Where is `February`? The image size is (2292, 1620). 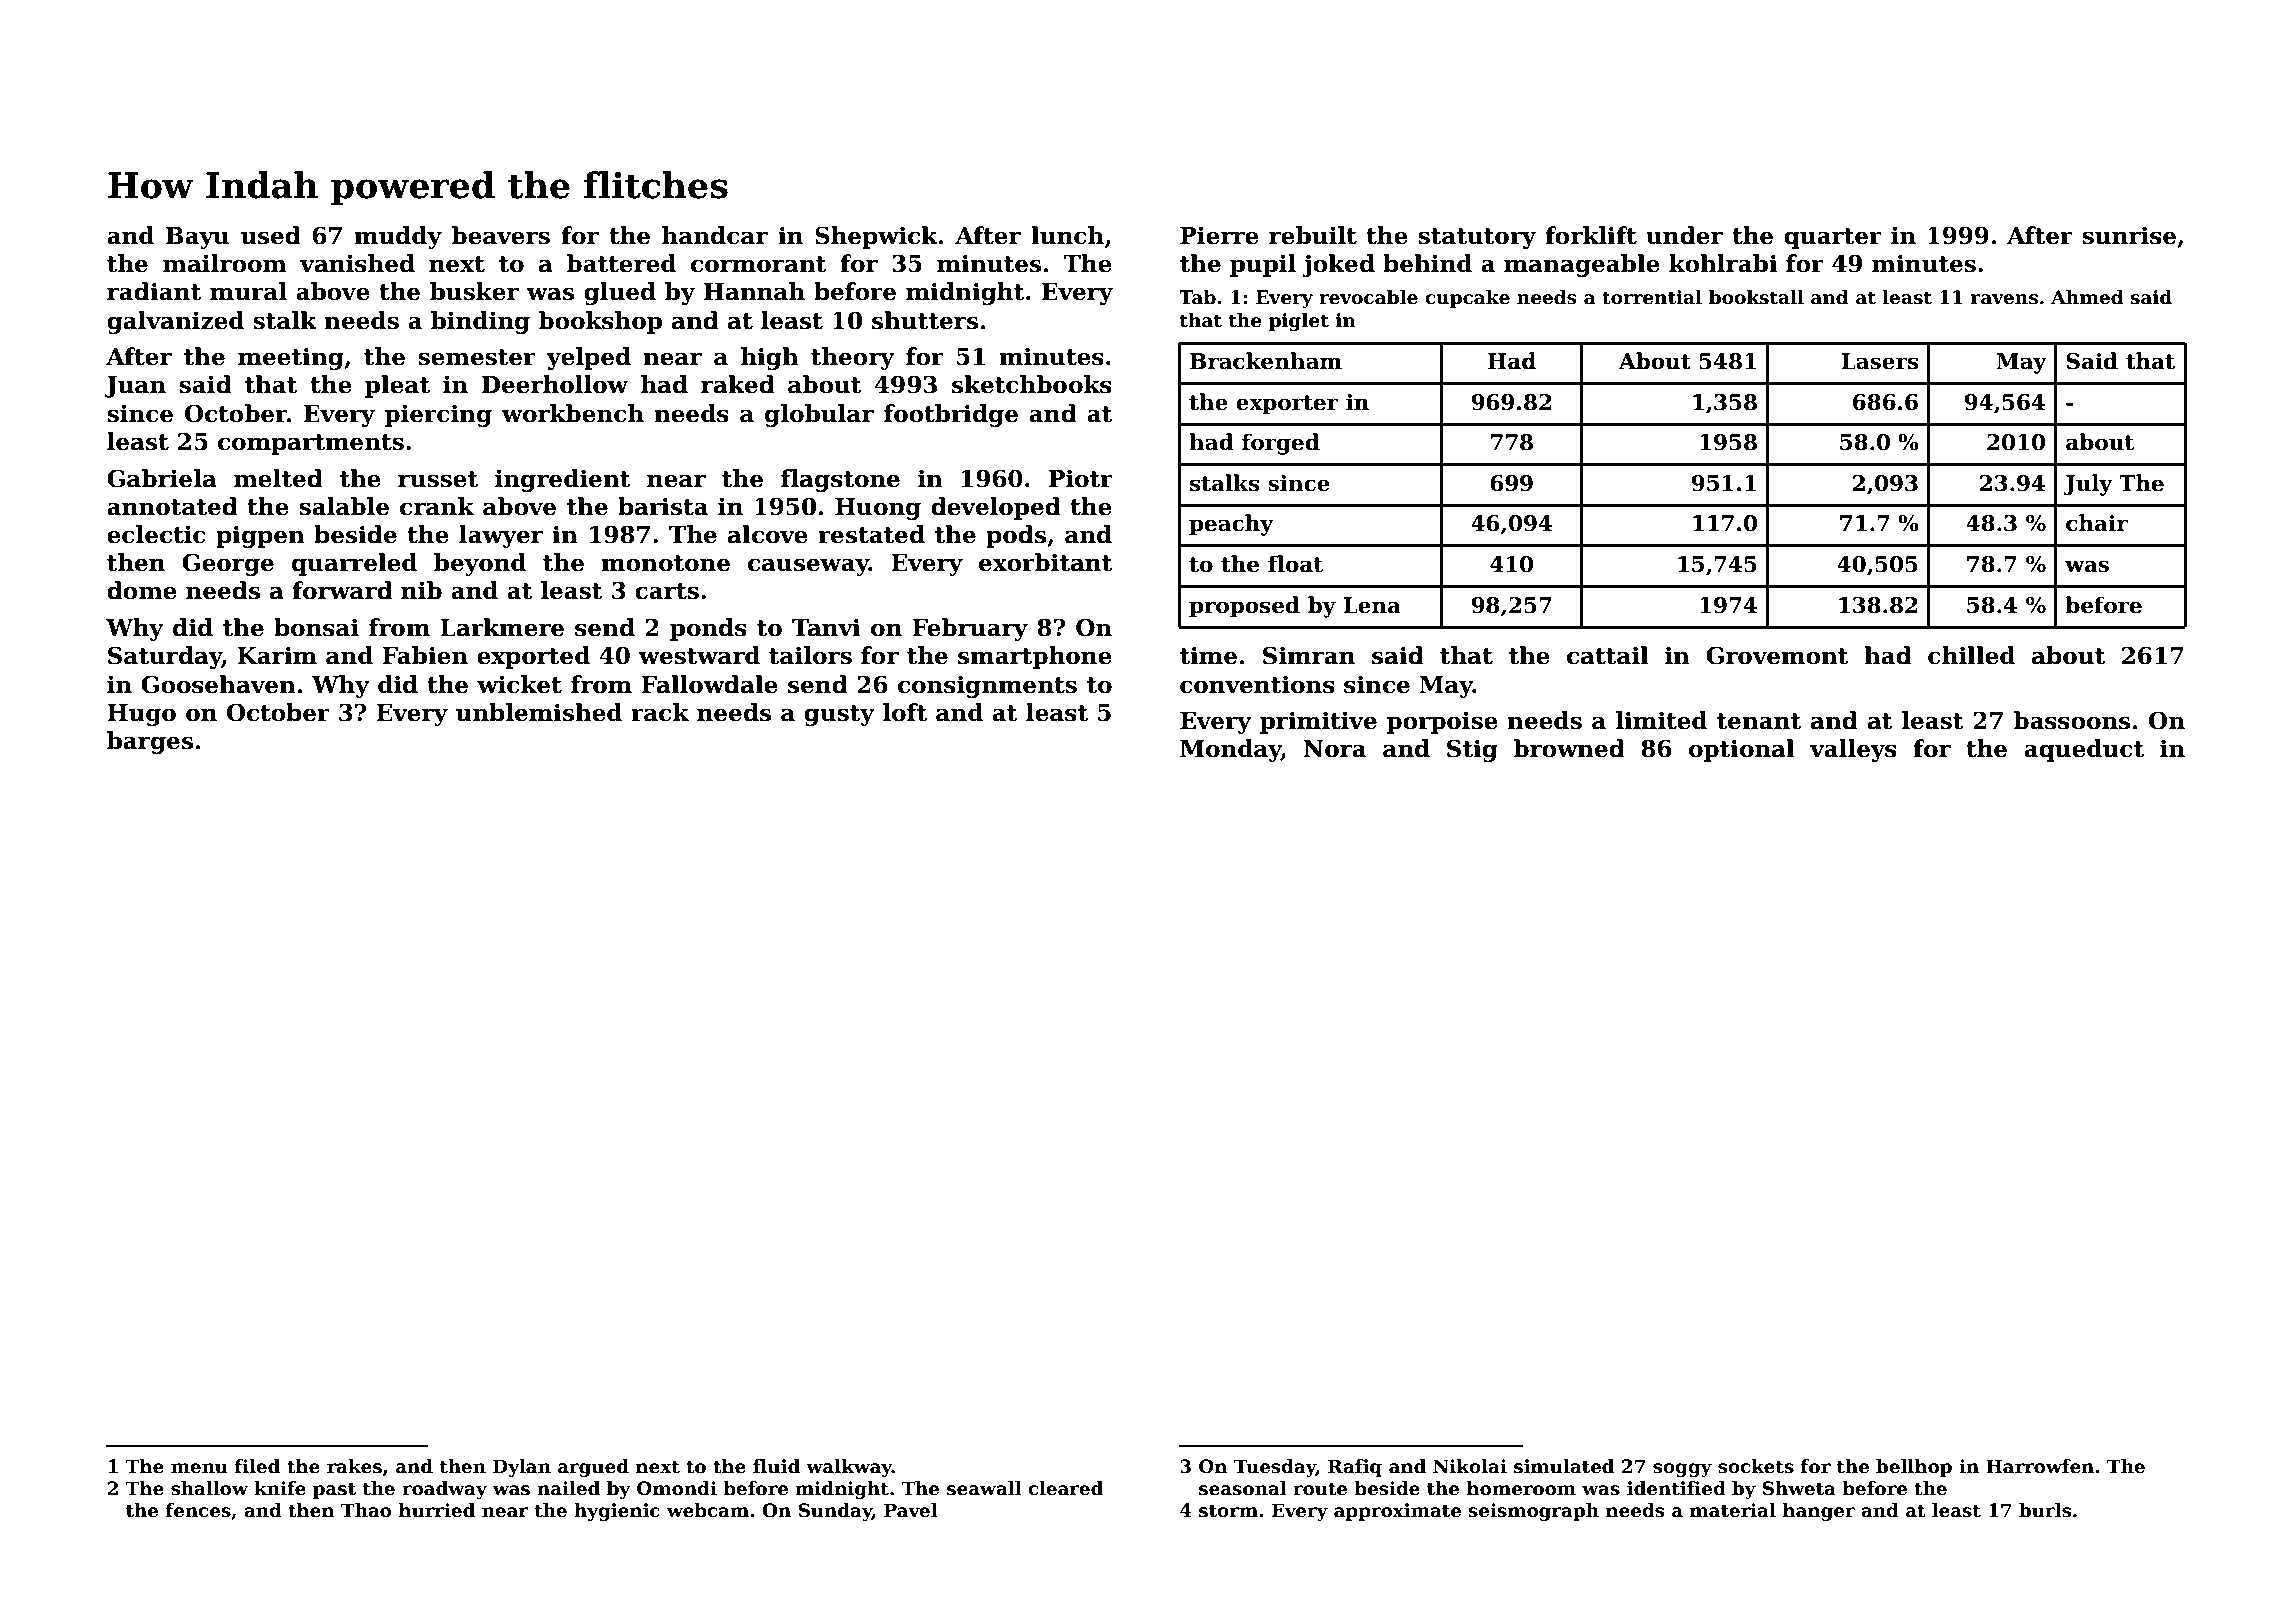 February is located at coordinates (970, 629).
